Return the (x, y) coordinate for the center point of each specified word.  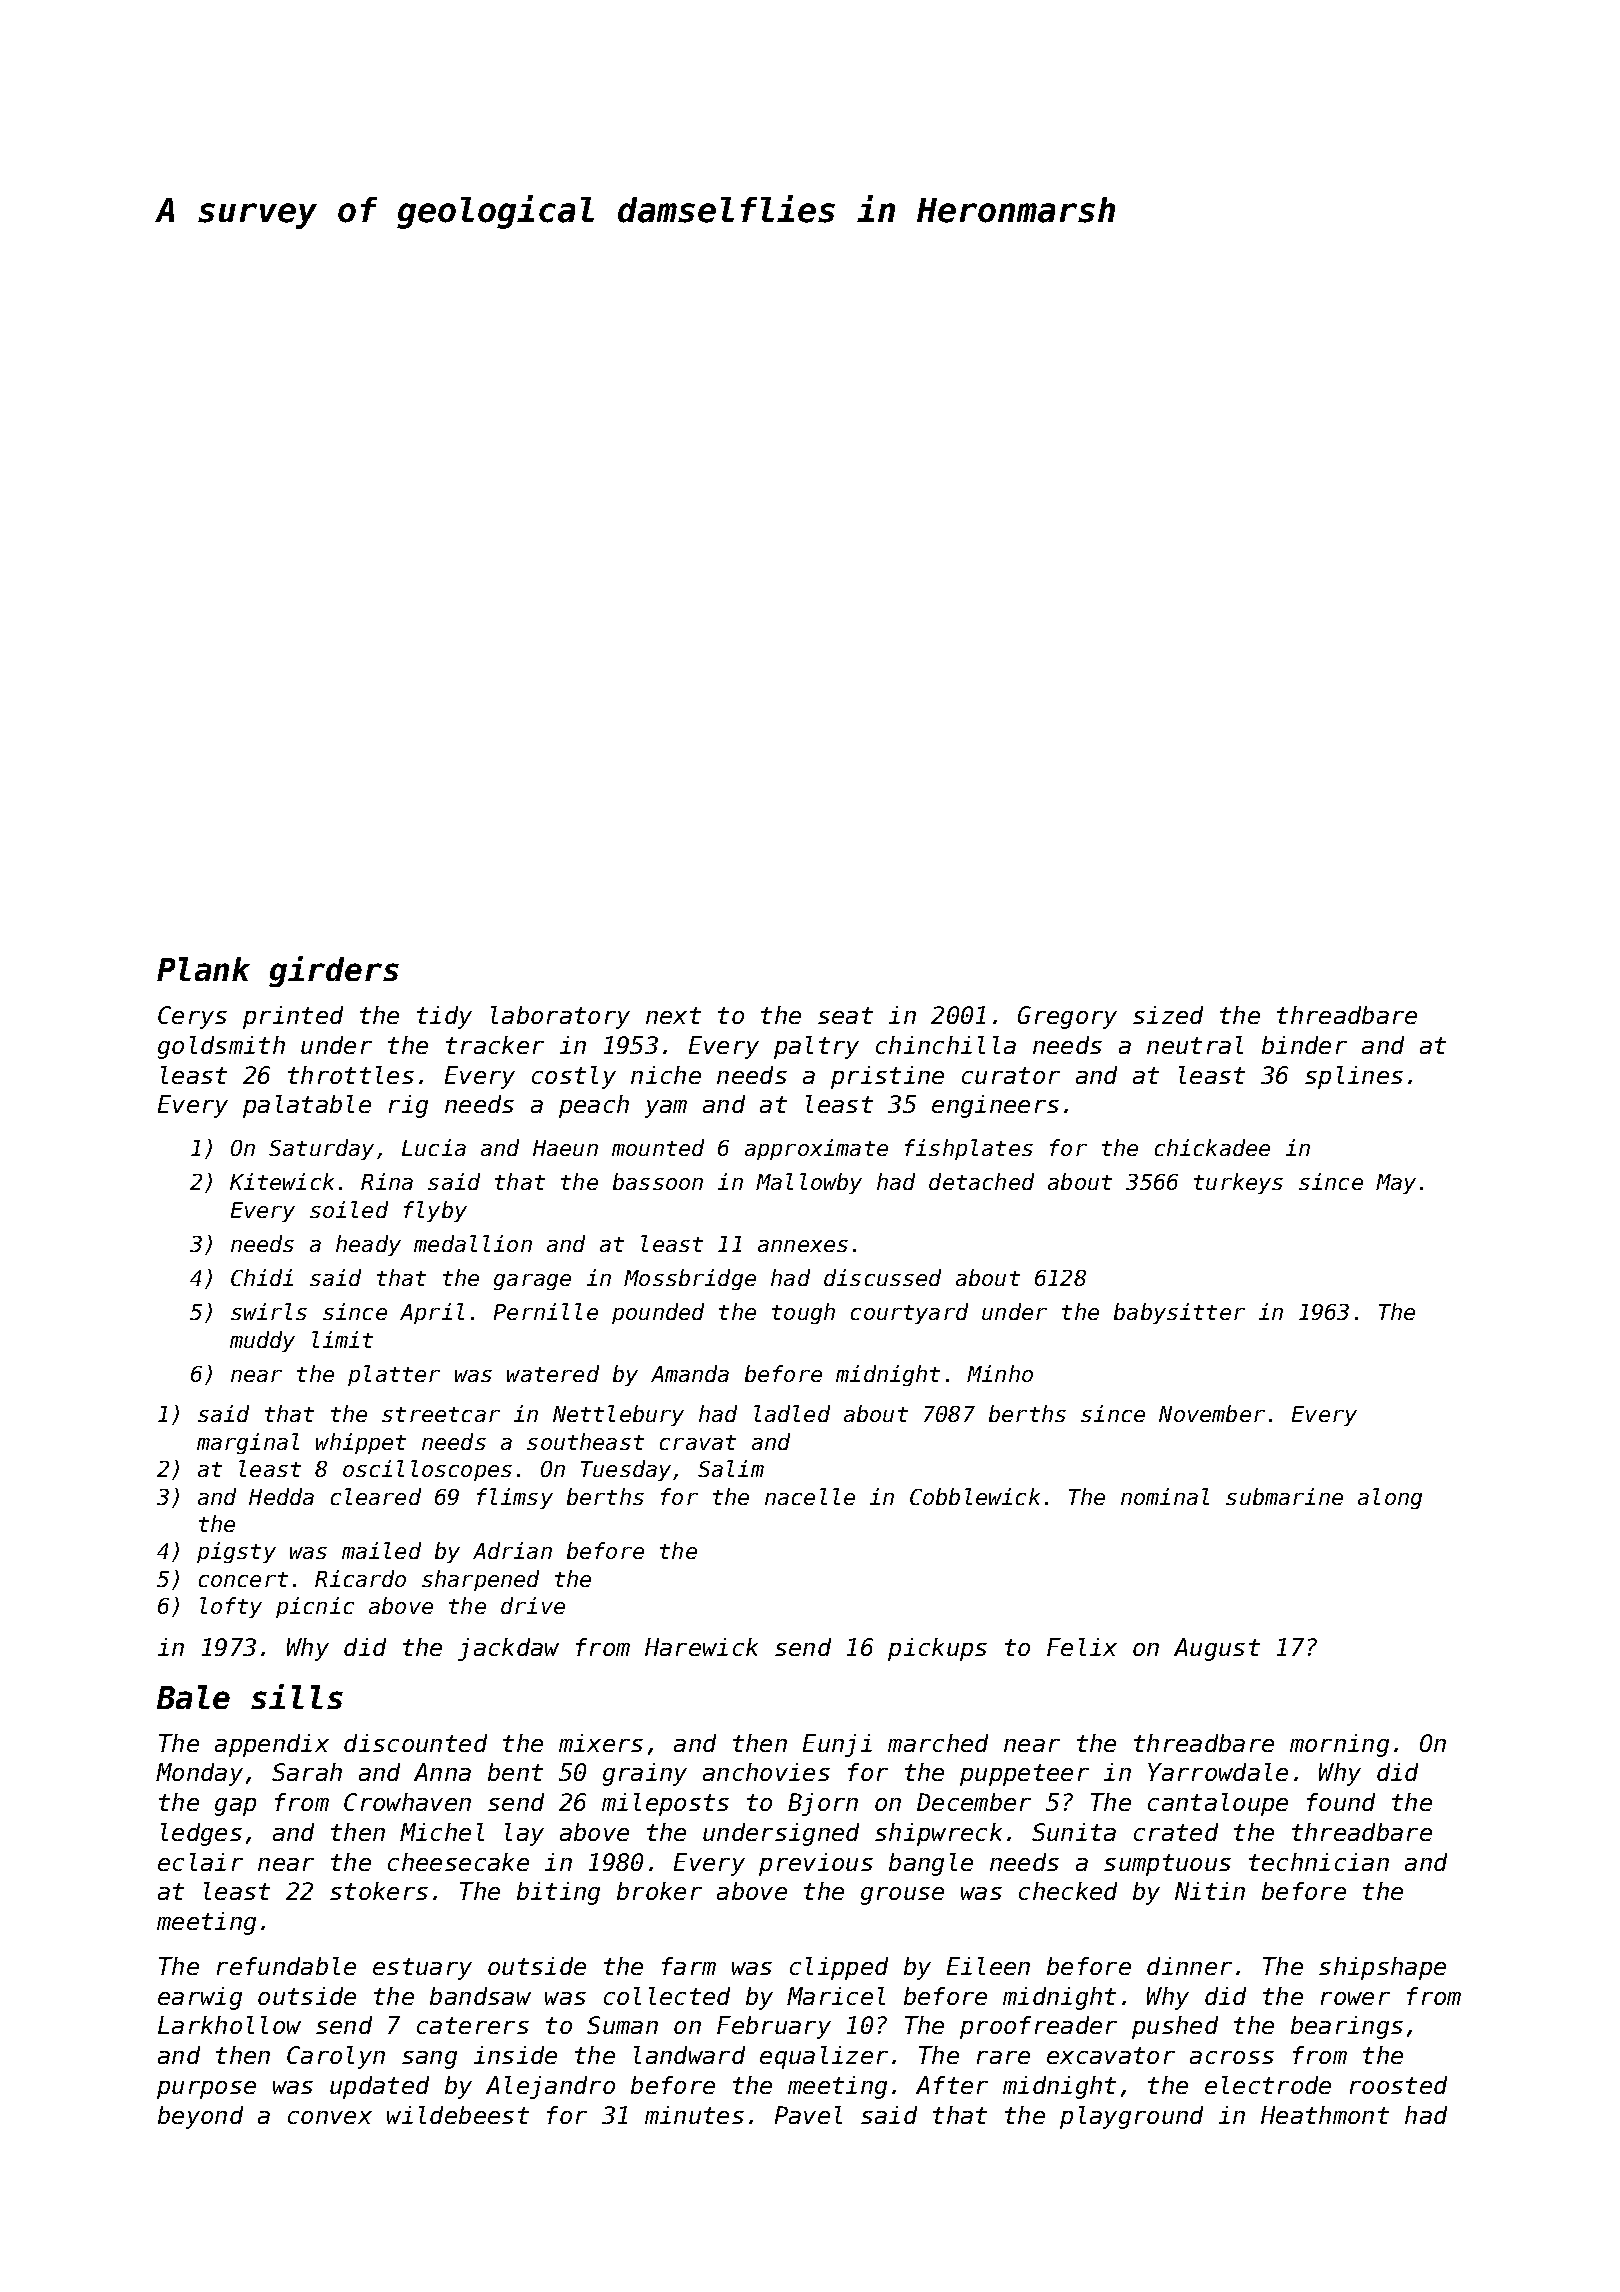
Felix (1082, 1647)
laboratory (560, 1017)
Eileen (988, 1966)
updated (379, 2087)
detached (981, 1181)
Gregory (1067, 1017)
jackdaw (508, 1649)
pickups (937, 1649)
